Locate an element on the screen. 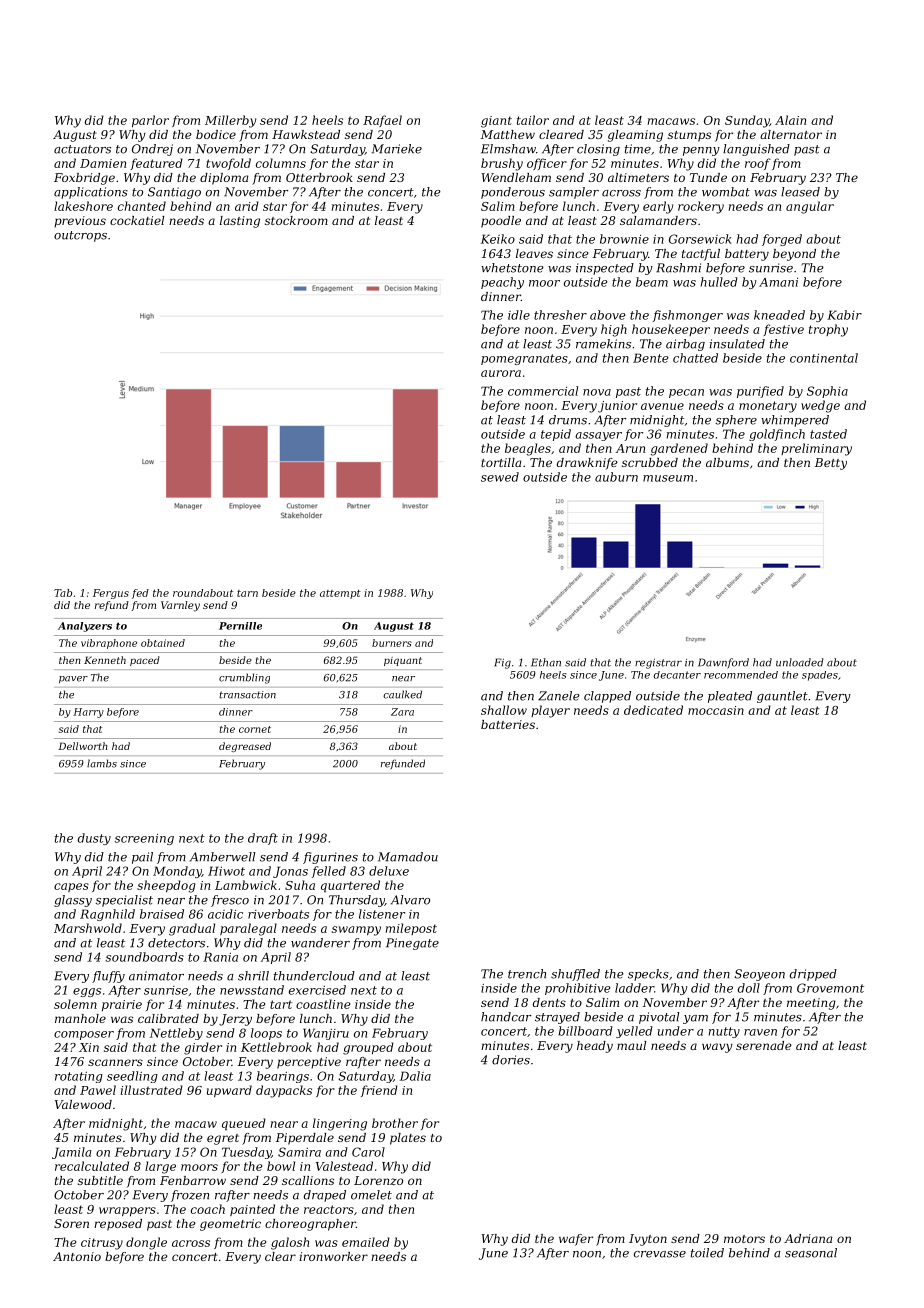 This screenshot has height=1308, width=924. Marieke is located at coordinates (397, 149).
